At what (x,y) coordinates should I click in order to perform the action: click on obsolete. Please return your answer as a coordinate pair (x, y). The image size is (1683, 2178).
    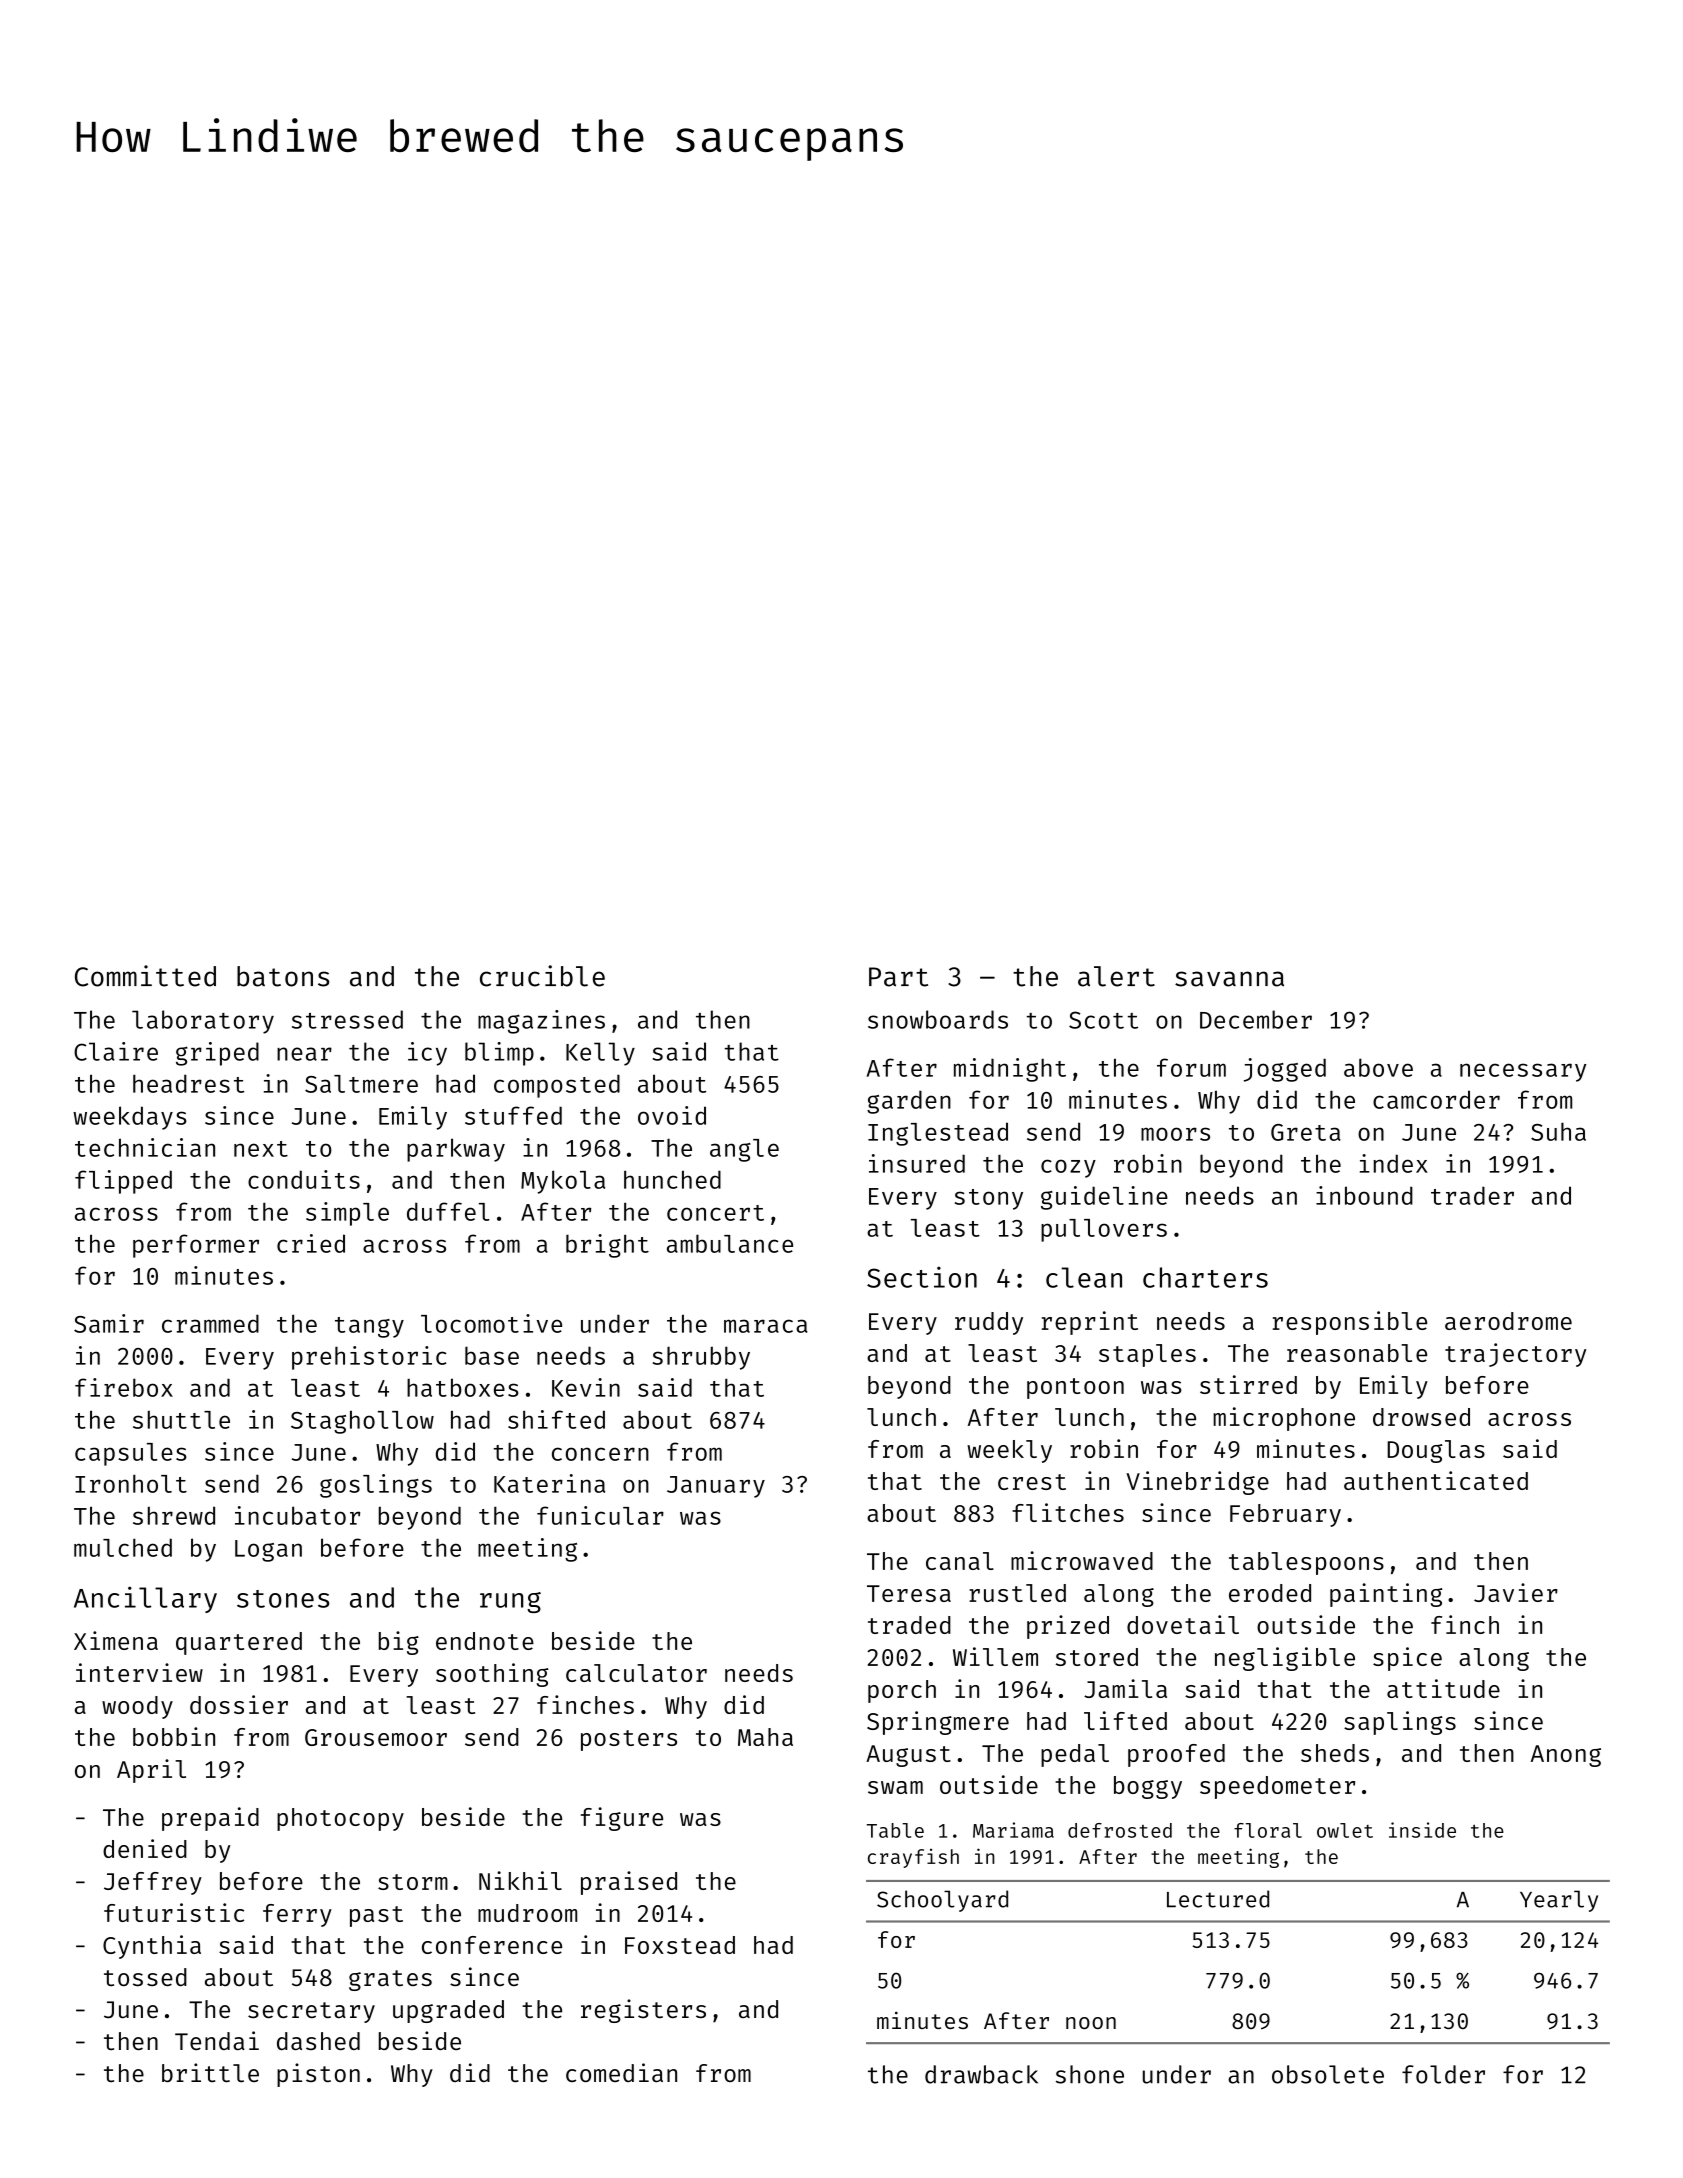
    Looking at the image, I should click on (1328, 2074).
